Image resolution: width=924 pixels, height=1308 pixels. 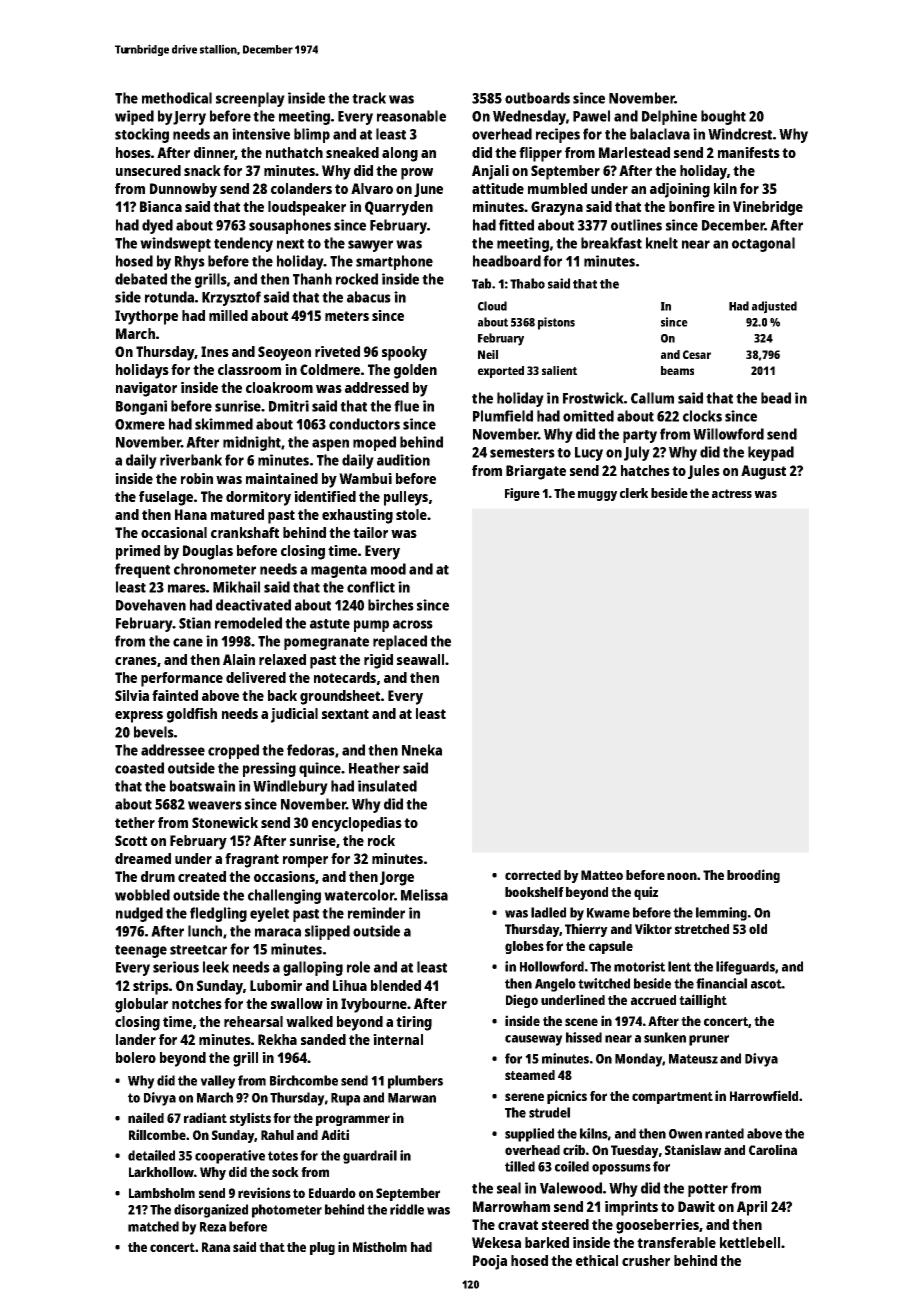 What do you see at coordinates (732, 493) in the document?
I see `actress` at bounding box center [732, 493].
